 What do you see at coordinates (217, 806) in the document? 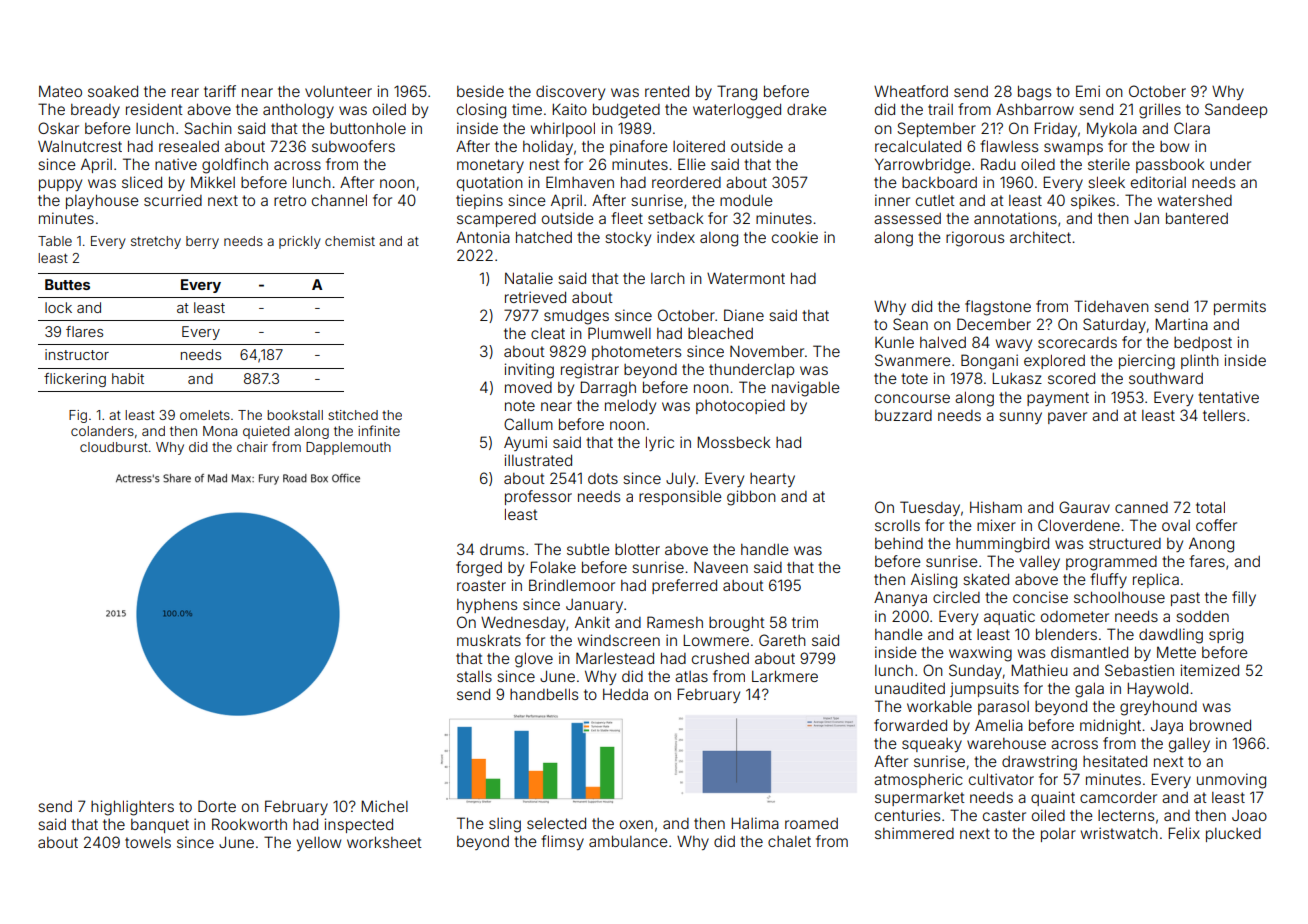
I see `Dorte` at bounding box center [217, 806].
